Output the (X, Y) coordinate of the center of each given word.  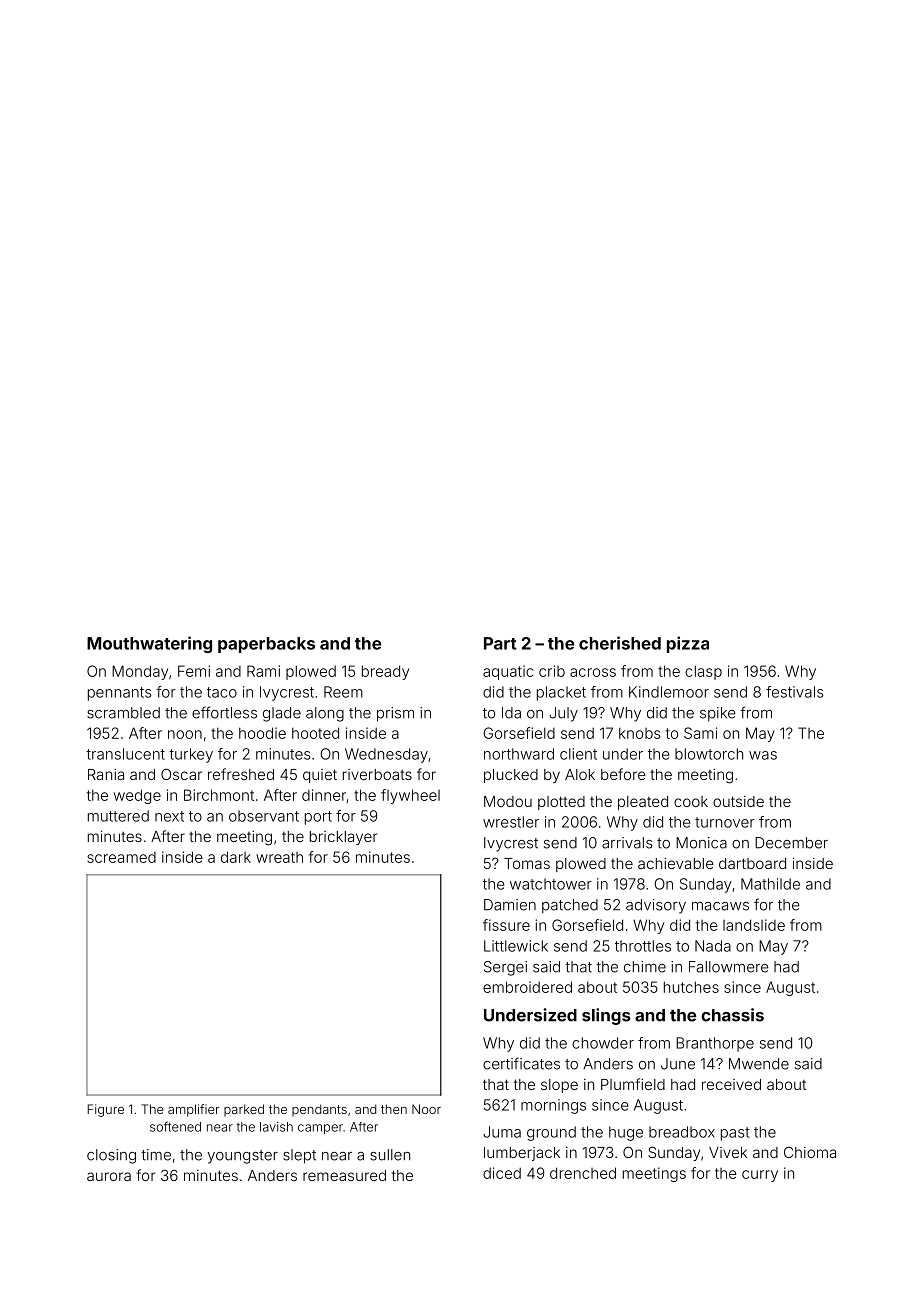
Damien (510, 905)
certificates (521, 1063)
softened (175, 1126)
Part (500, 643)
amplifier (193, 1110)
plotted (561, 803)
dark (236, 857)
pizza (688, 644)
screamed (121, 857)
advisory (656, 906)
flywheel (410, 796)
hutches (691, 987)
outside (738, 801)
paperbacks (266, 645)
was (763, 755)
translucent (125, 754)
